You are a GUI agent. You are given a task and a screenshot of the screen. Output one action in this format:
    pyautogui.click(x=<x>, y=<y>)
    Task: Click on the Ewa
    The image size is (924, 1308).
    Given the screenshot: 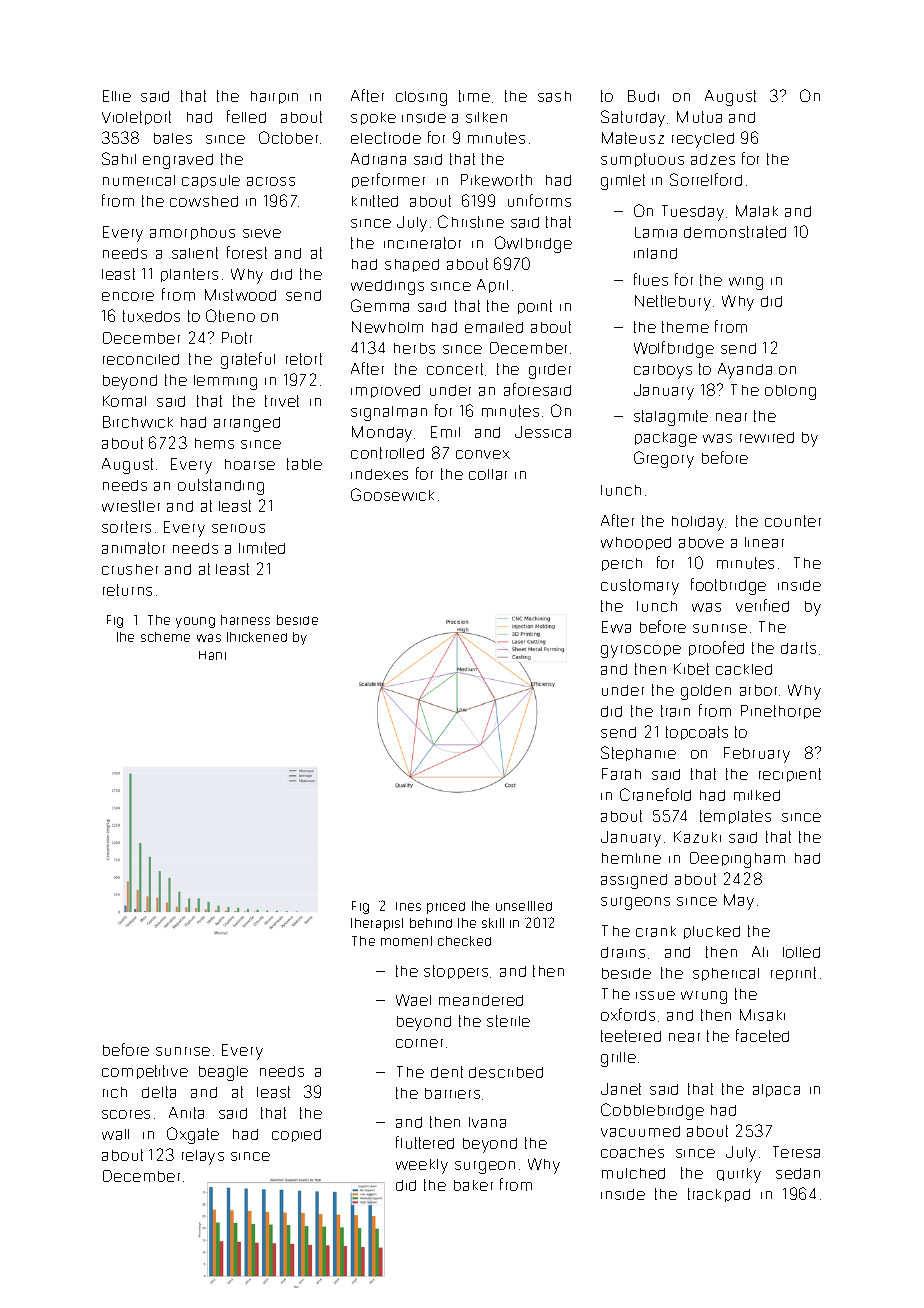 What is the action you would take?
    pyautogui.click(x=616, y=627)
